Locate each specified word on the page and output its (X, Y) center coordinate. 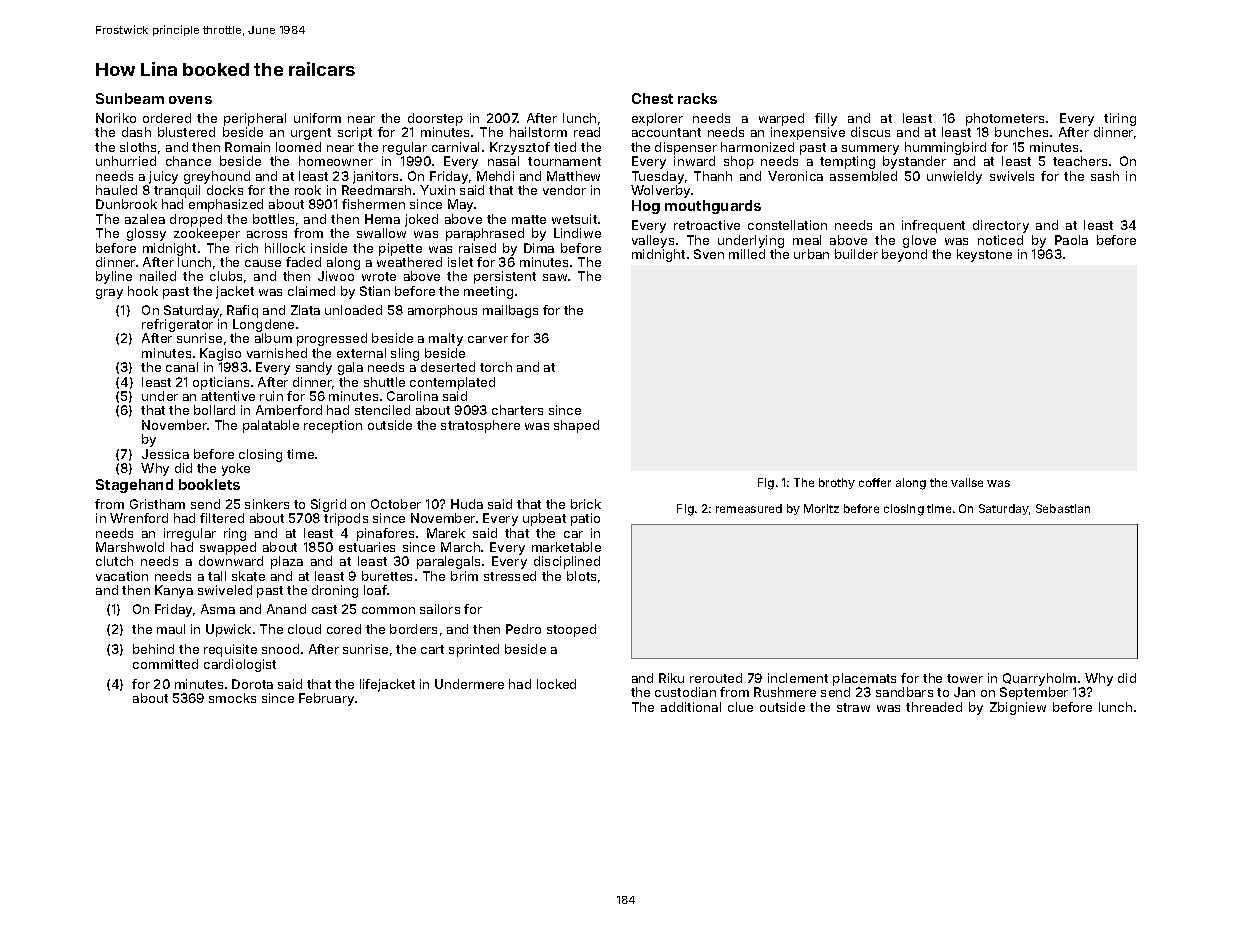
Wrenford (139, 518)
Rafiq (242, 311)
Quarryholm (1039, 679)
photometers (1005, 119)
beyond (904, 255)
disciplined (567, 562)
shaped (576, 426)
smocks (232, 698)
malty (446, 339)
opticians (221, 383)
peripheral (255, 119)
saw (555, 277)
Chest (652, 98)
